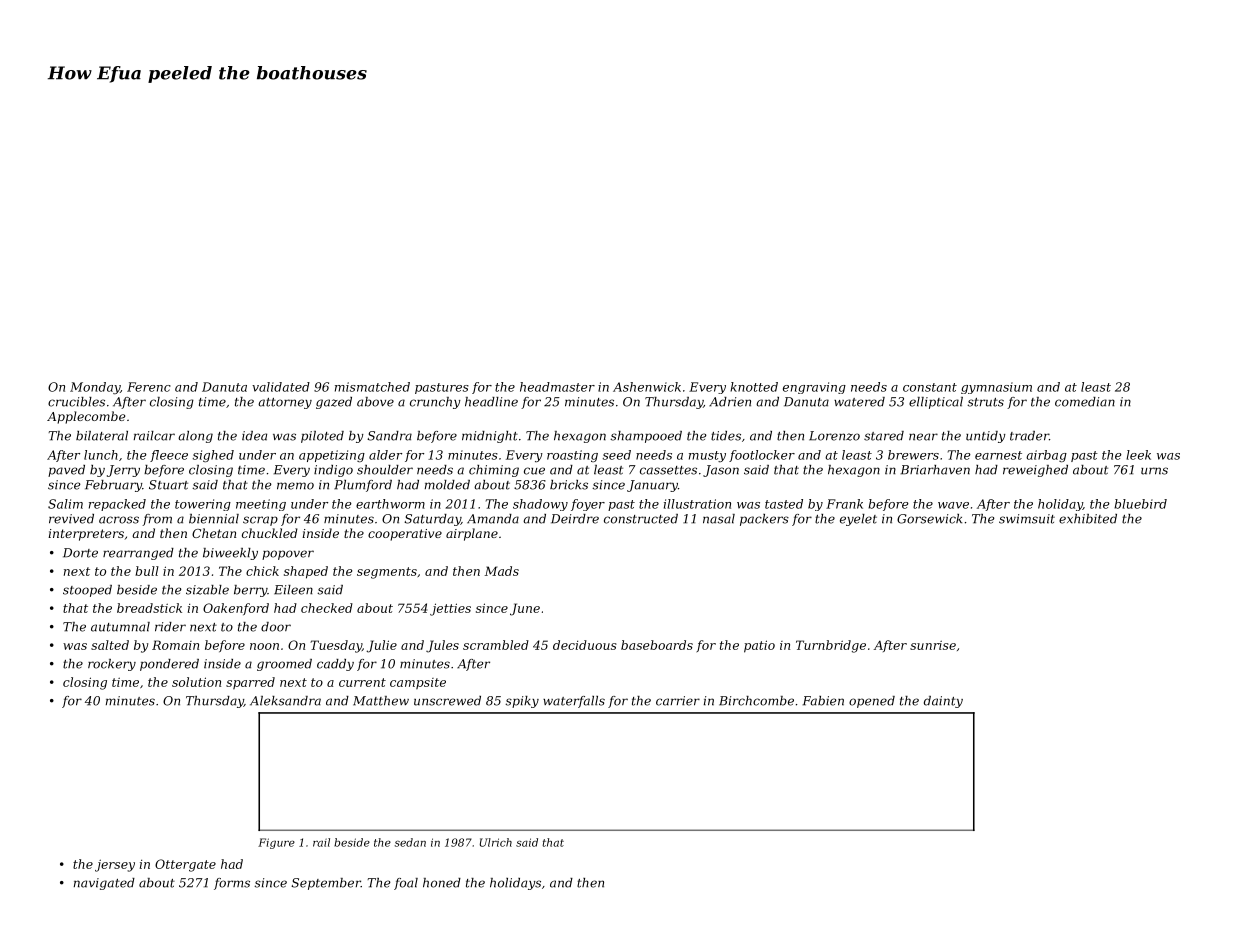  Describe the element at coordinates (86, 535) in the screenshot. I see `interpreters` at that location.
